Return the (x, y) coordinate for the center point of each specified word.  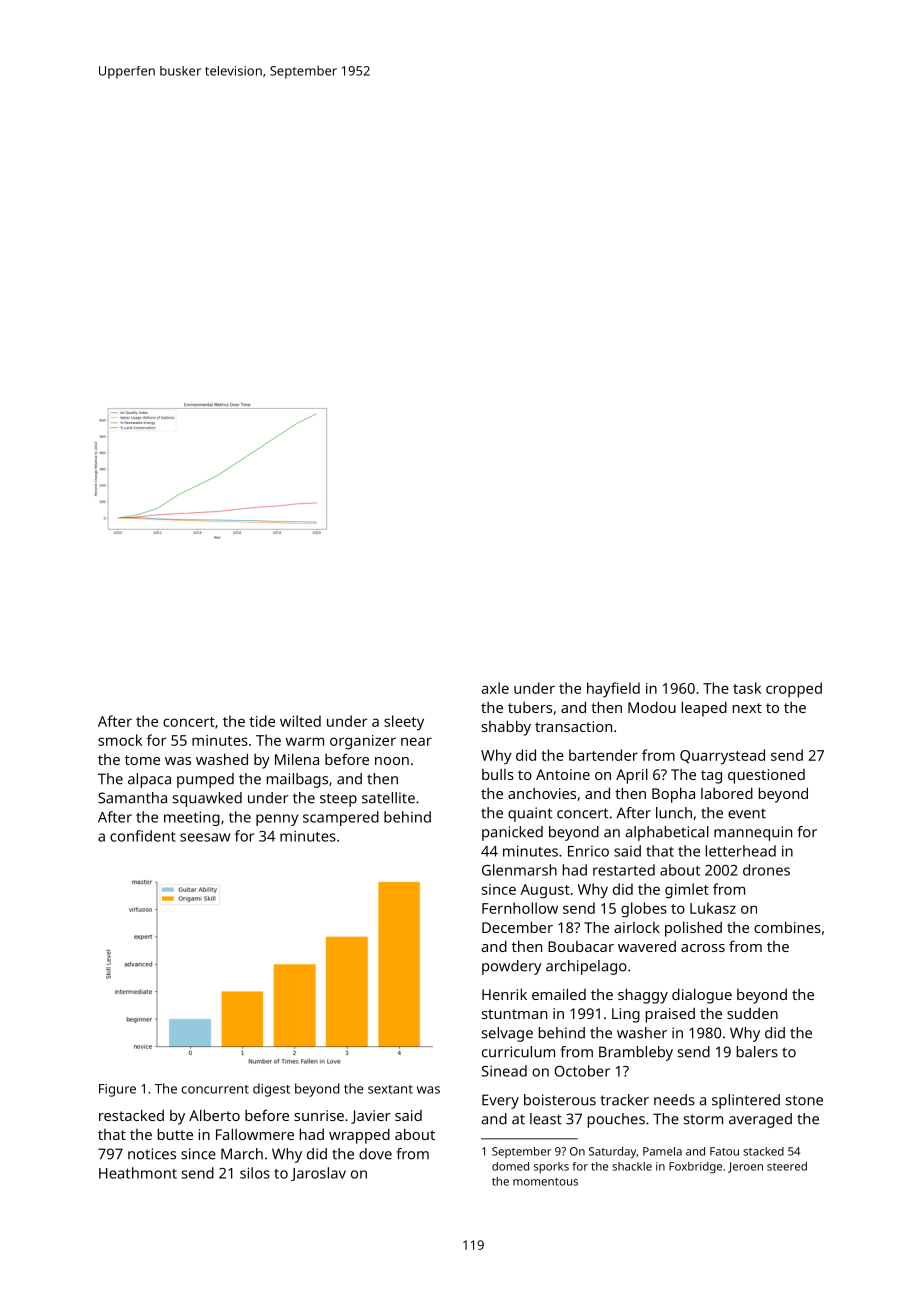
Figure (117, 1090)
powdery (512, 967)
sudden (752, 1013)
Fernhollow (520, 908)
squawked (207, 799)
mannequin (753, 833)
